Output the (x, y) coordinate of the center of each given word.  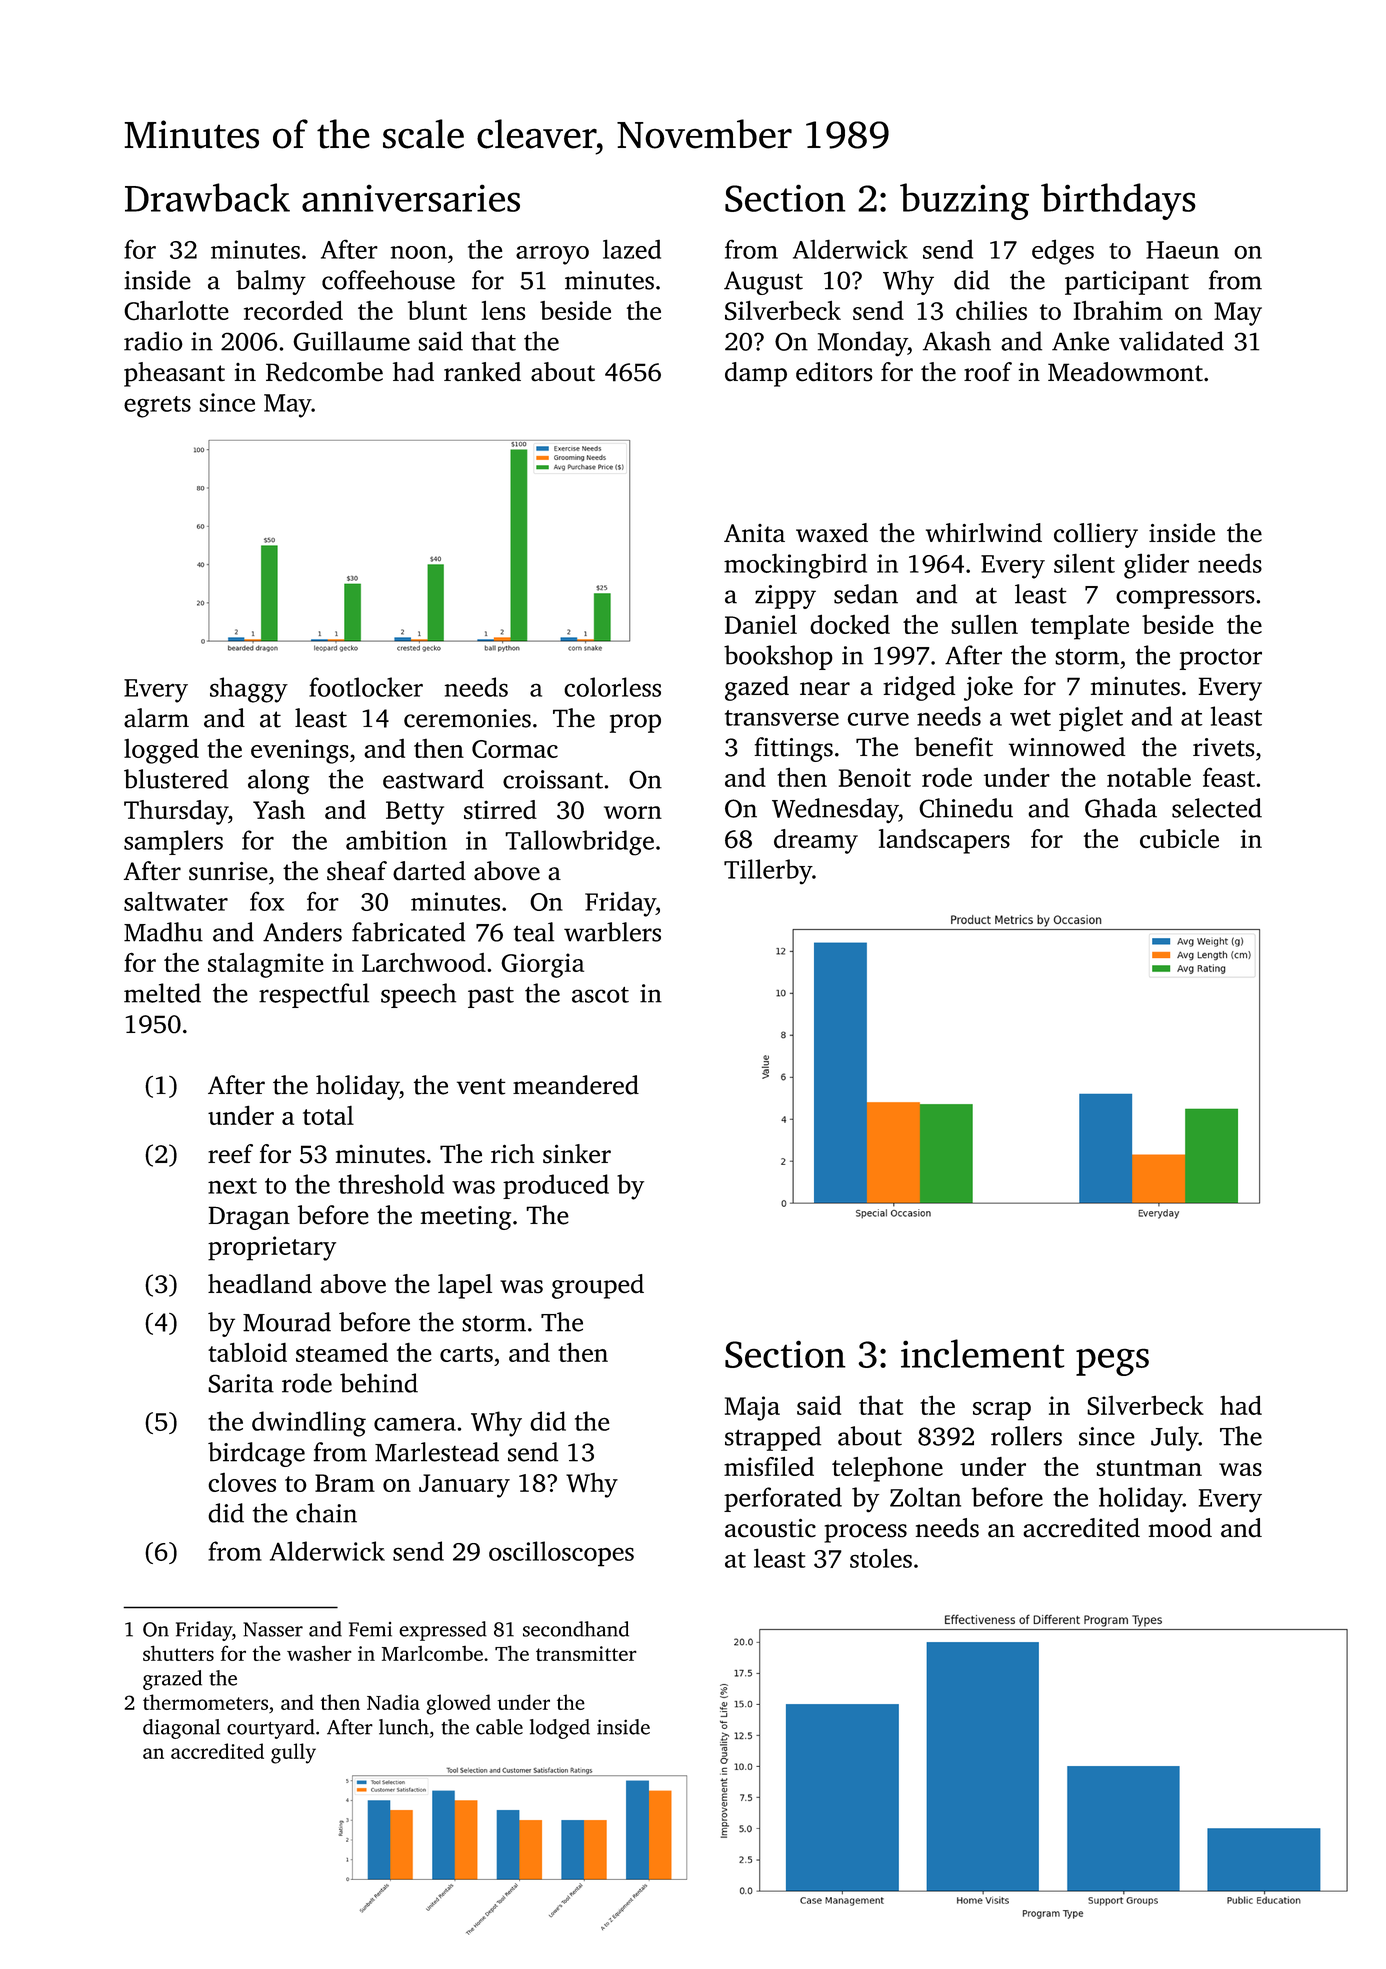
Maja (752, 1408)
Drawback (207, 197)
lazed (632, 249)
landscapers (944, 841)
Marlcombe (432, 1653)
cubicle (1179, 838)
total (328, 1115)
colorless (612, 687)
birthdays (1118, 201)
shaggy (249, 690)
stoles (881, 1558)
